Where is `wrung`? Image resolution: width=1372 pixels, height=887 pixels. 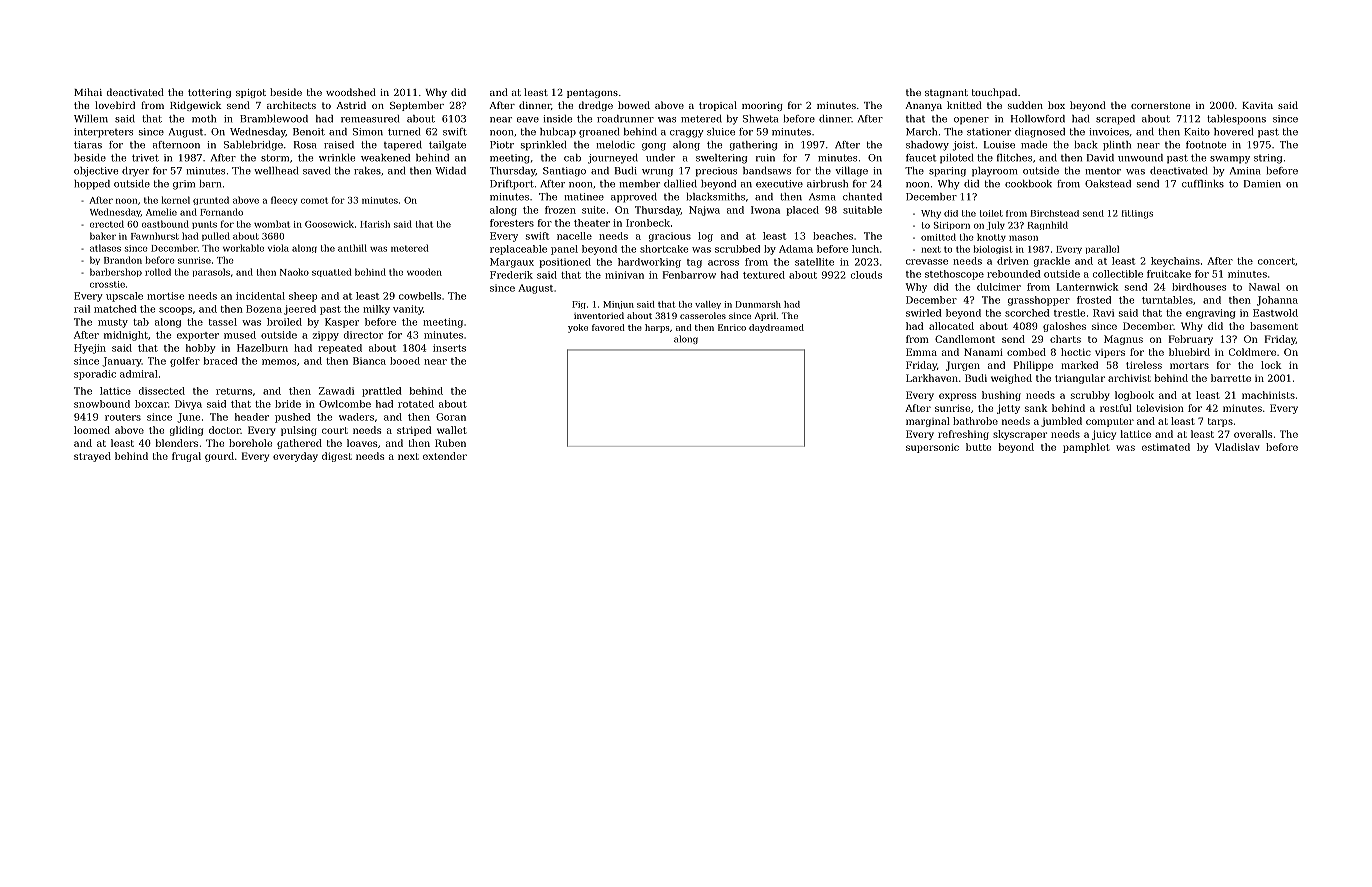
wrung is located at coordinates (657, 173).
